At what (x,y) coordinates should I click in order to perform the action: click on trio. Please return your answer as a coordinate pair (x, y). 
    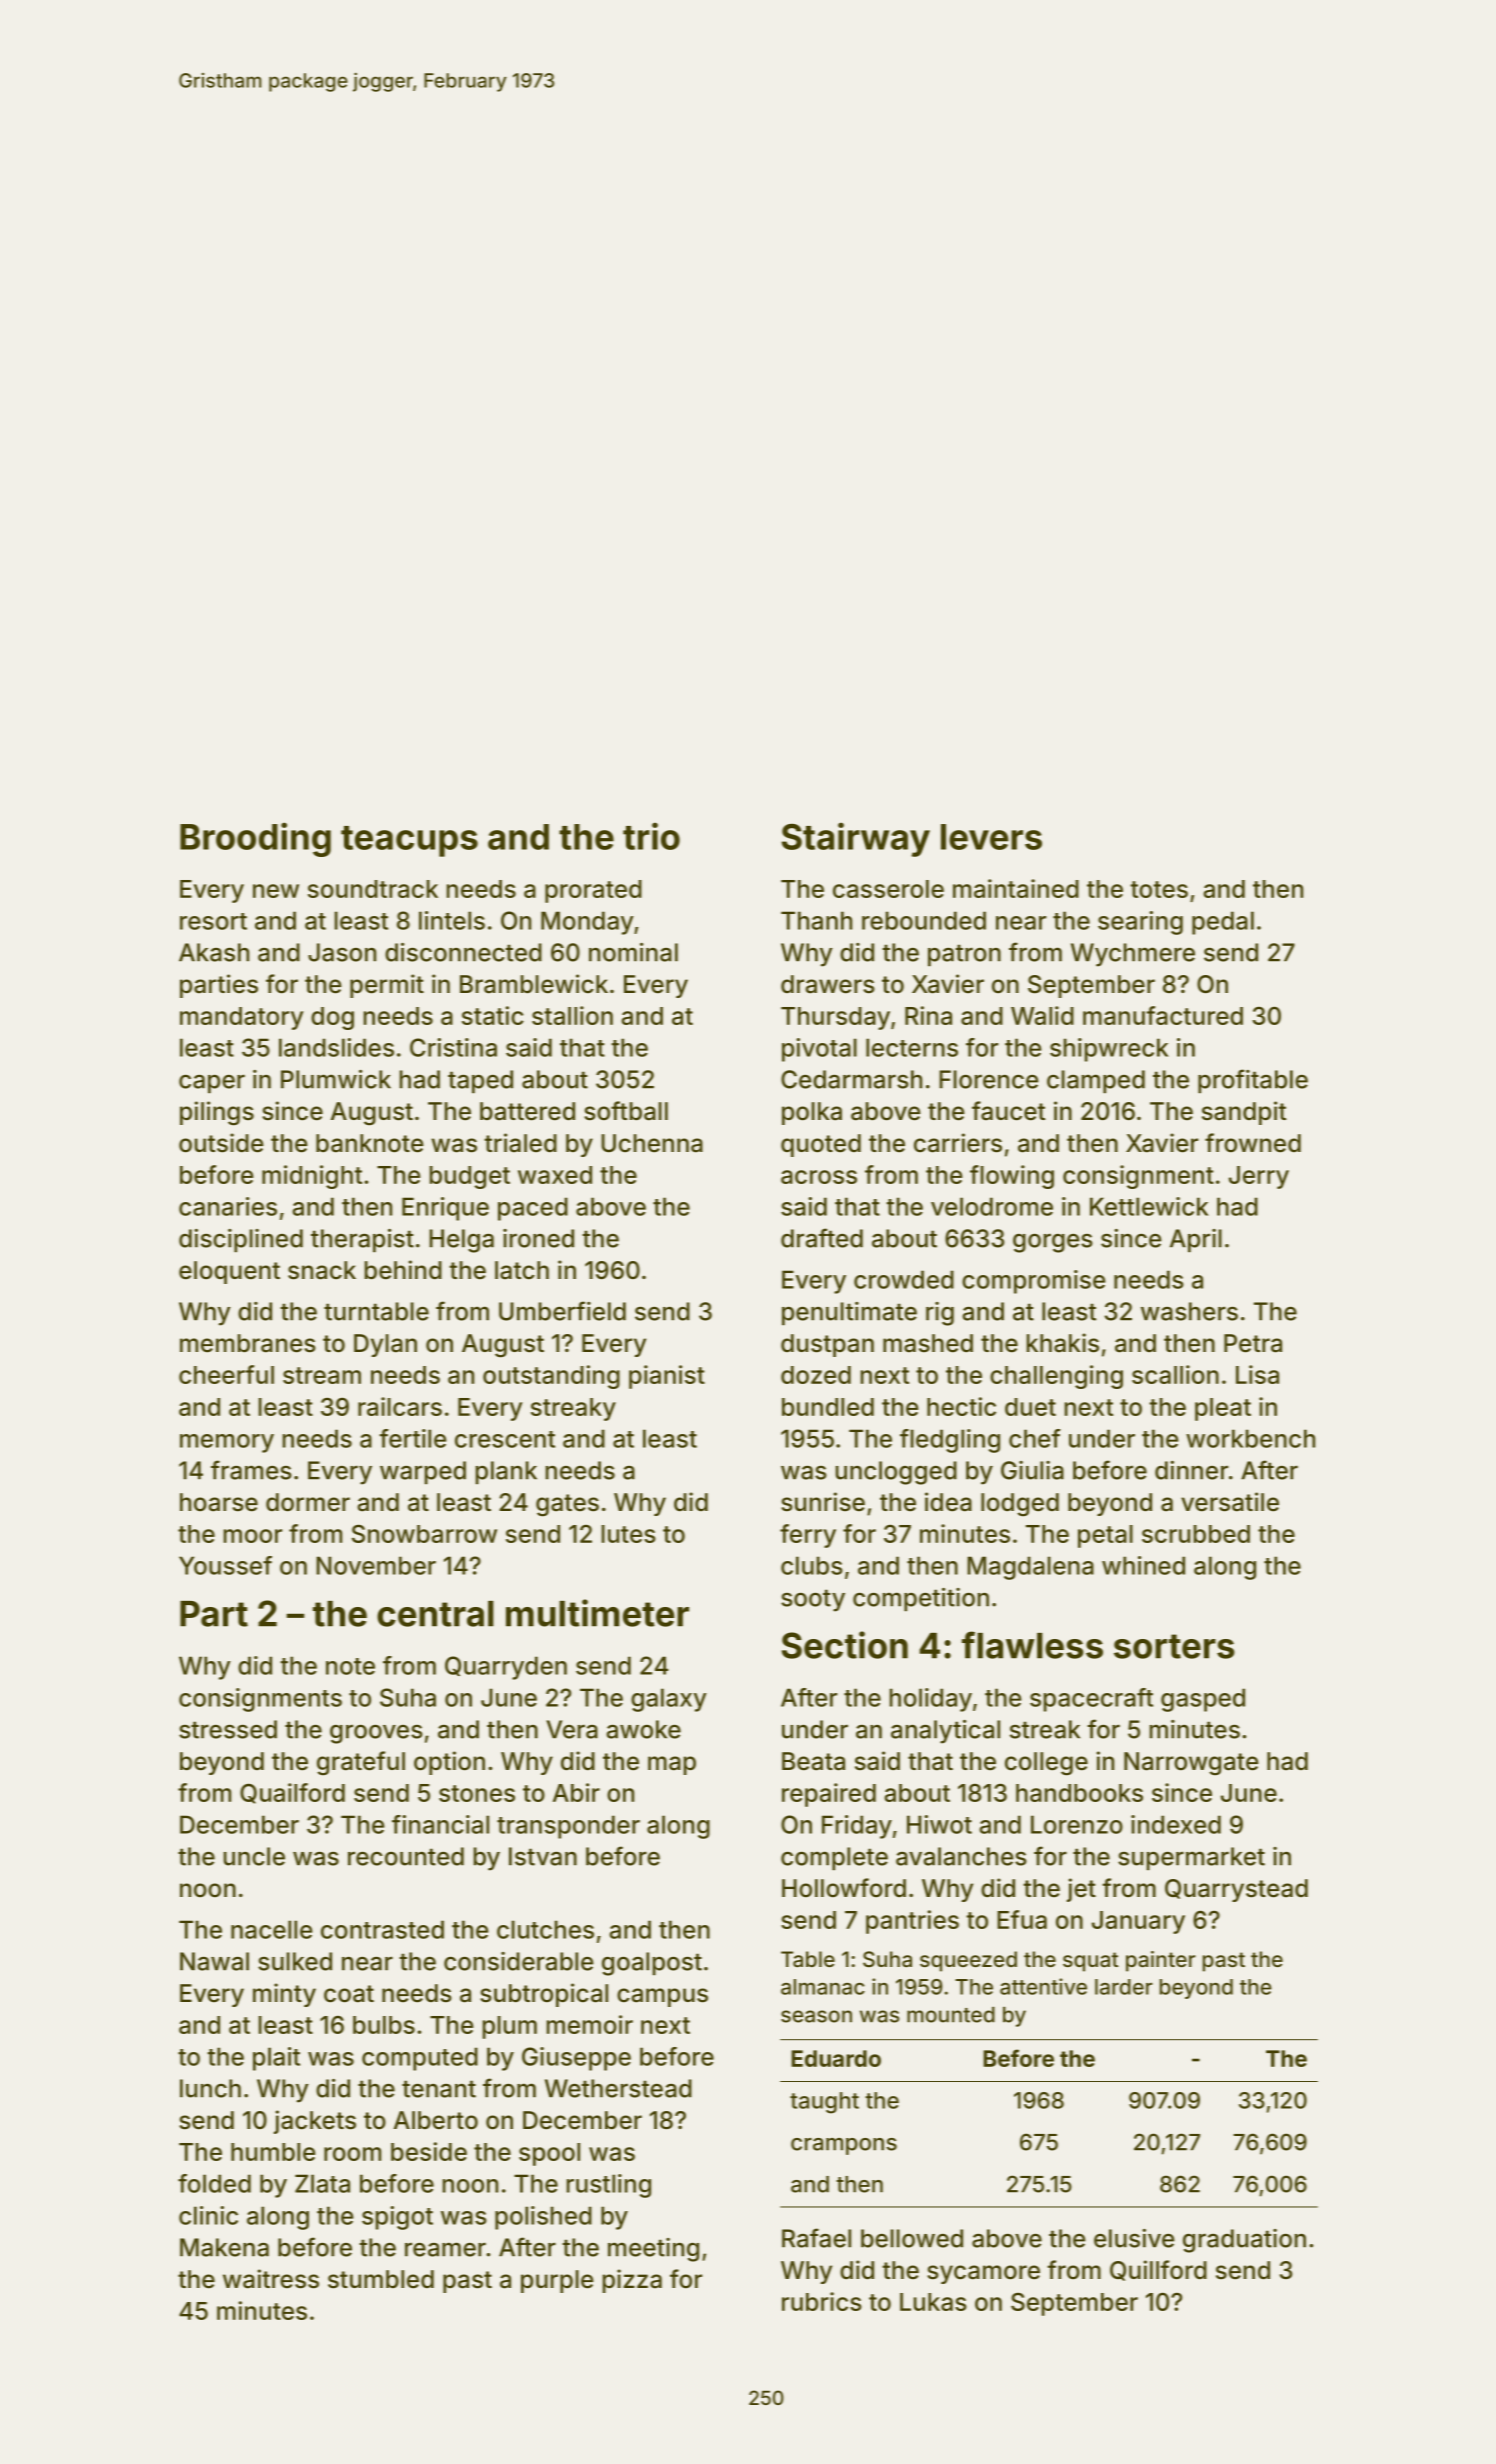
    Looking at the image, I should click on (651, 836).
